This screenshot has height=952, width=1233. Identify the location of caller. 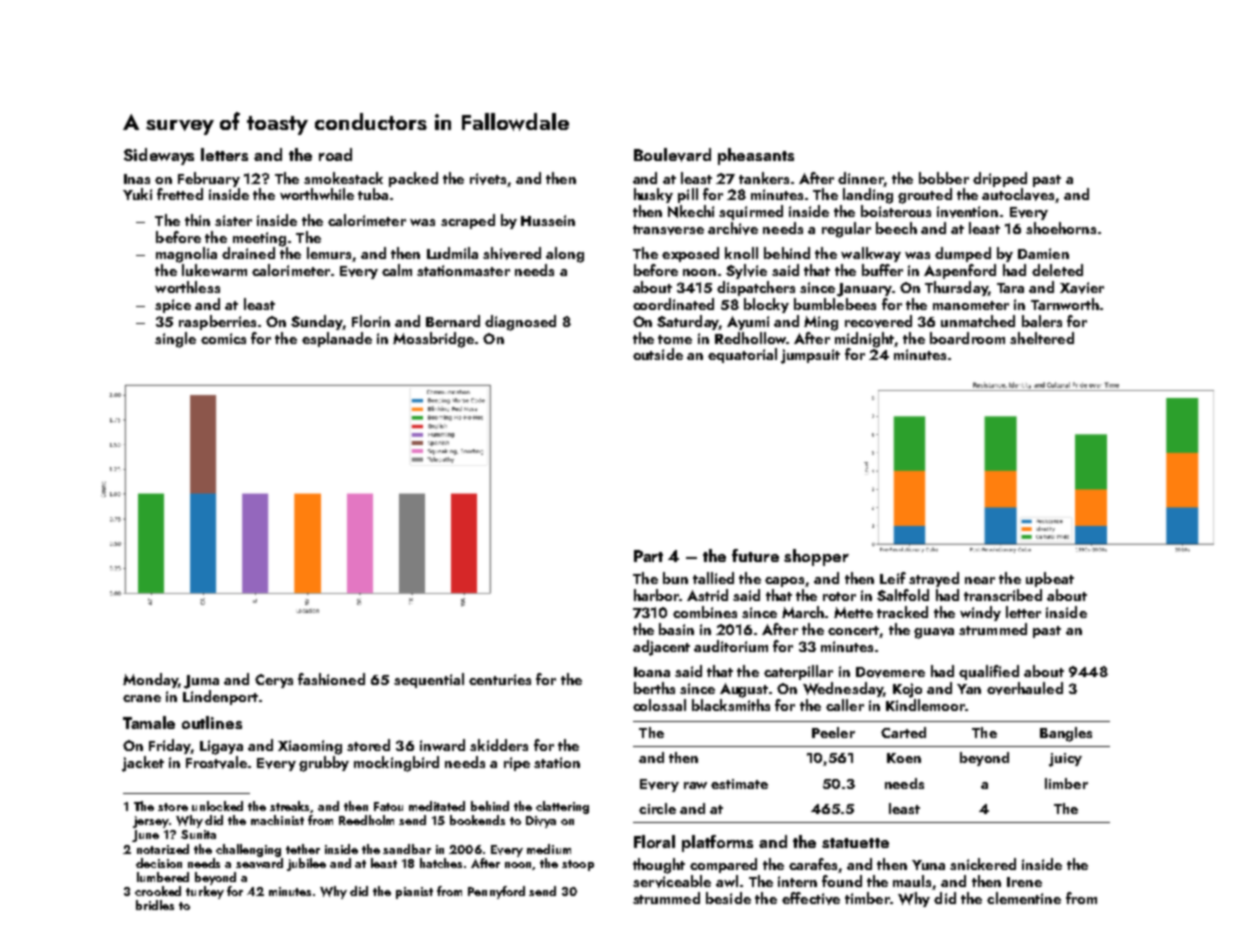
(845, 705).
